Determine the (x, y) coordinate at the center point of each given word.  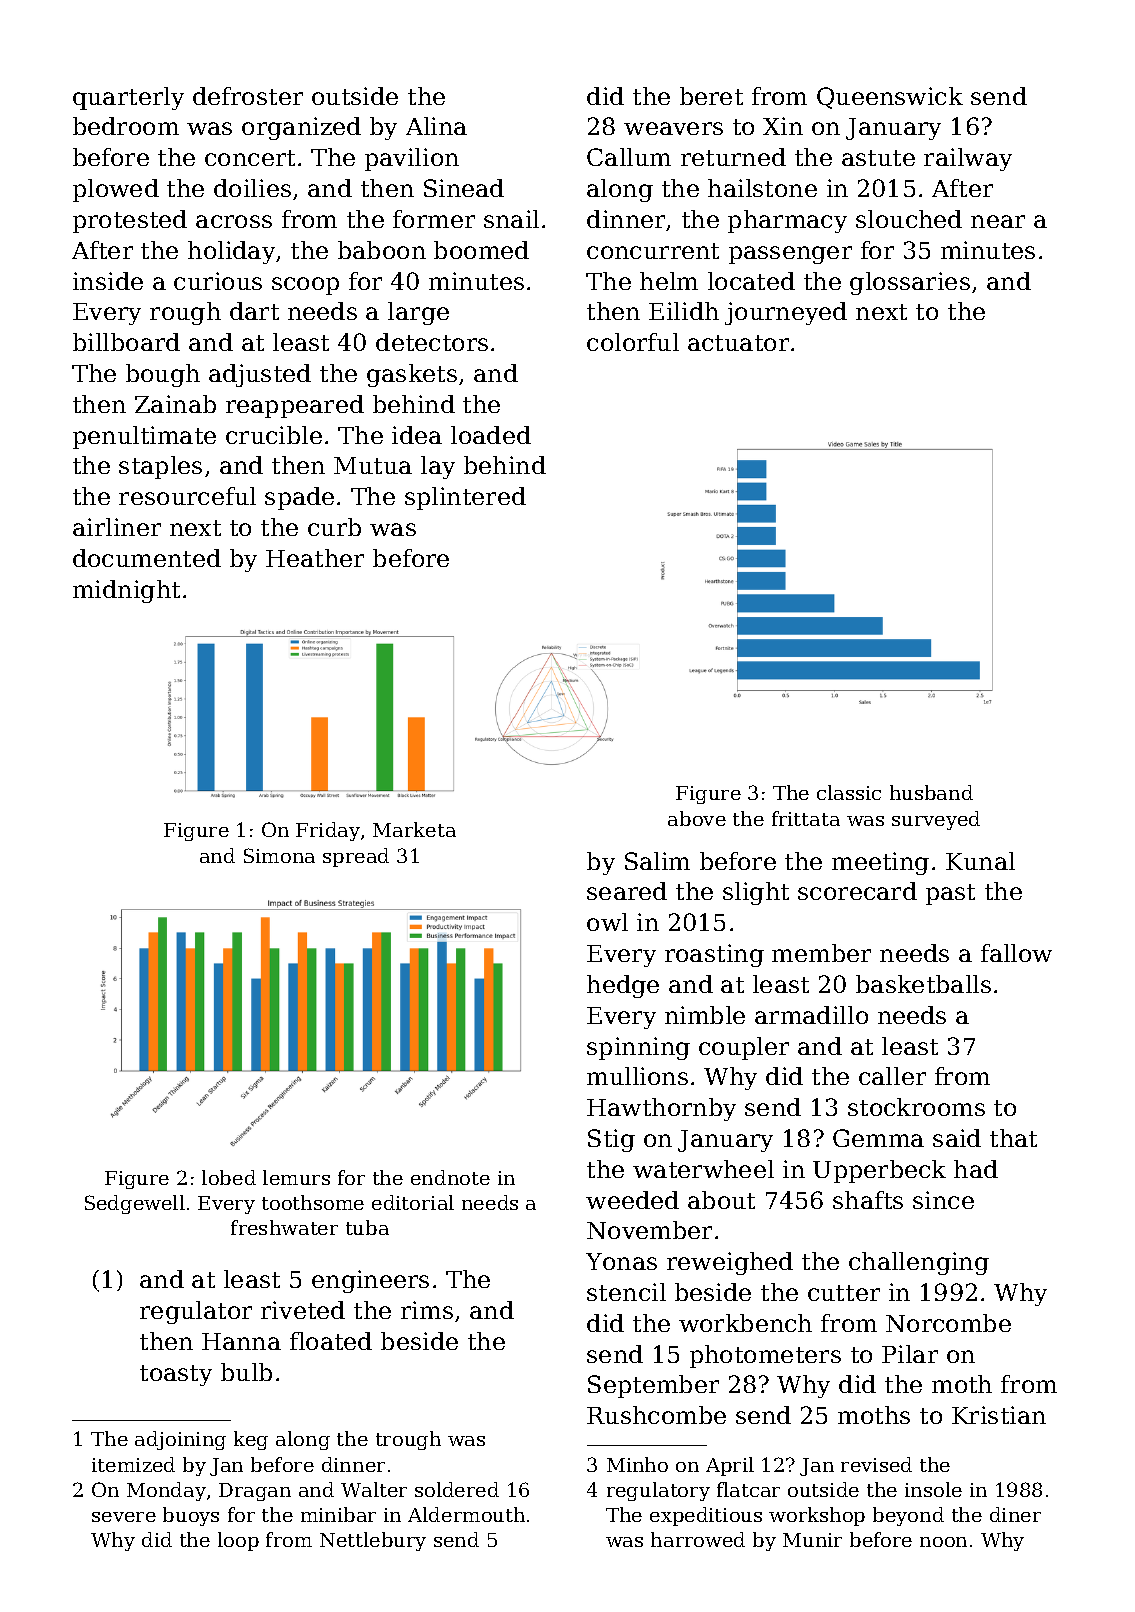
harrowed (698, 1539)
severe (124, 1517)
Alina (436, 126)
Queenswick (890, 98)
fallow (1016, 953)
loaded (491, 435)
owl (607, 922)
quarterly (128, 98)
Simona (279, 855)
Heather (315, 558)
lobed (229, 1177)
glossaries (910, 283)
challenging (919, 1263)
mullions (637, 1076)
